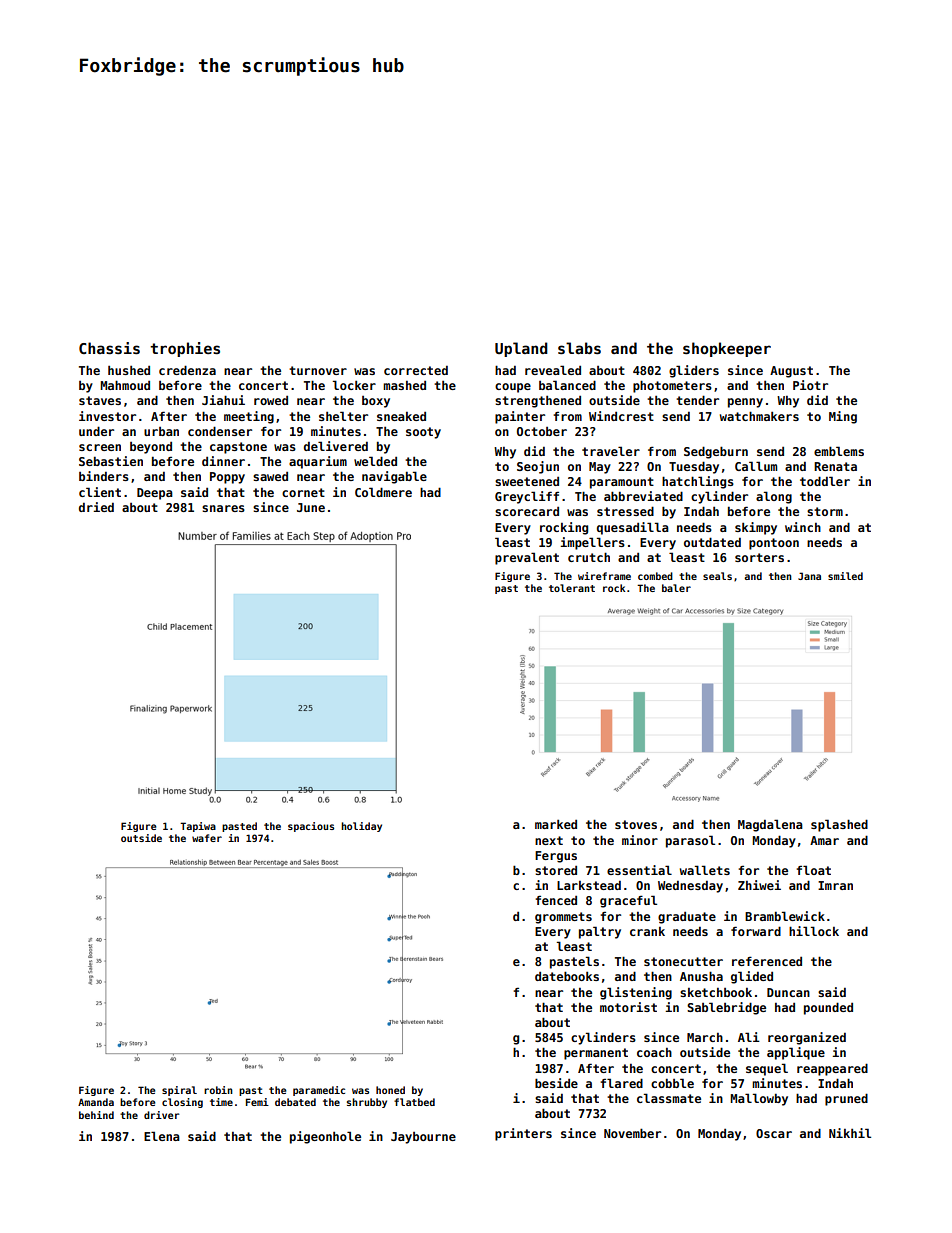  Describe the element at coordinates (179, 1091) in the document. I see `spiral` at that location.
